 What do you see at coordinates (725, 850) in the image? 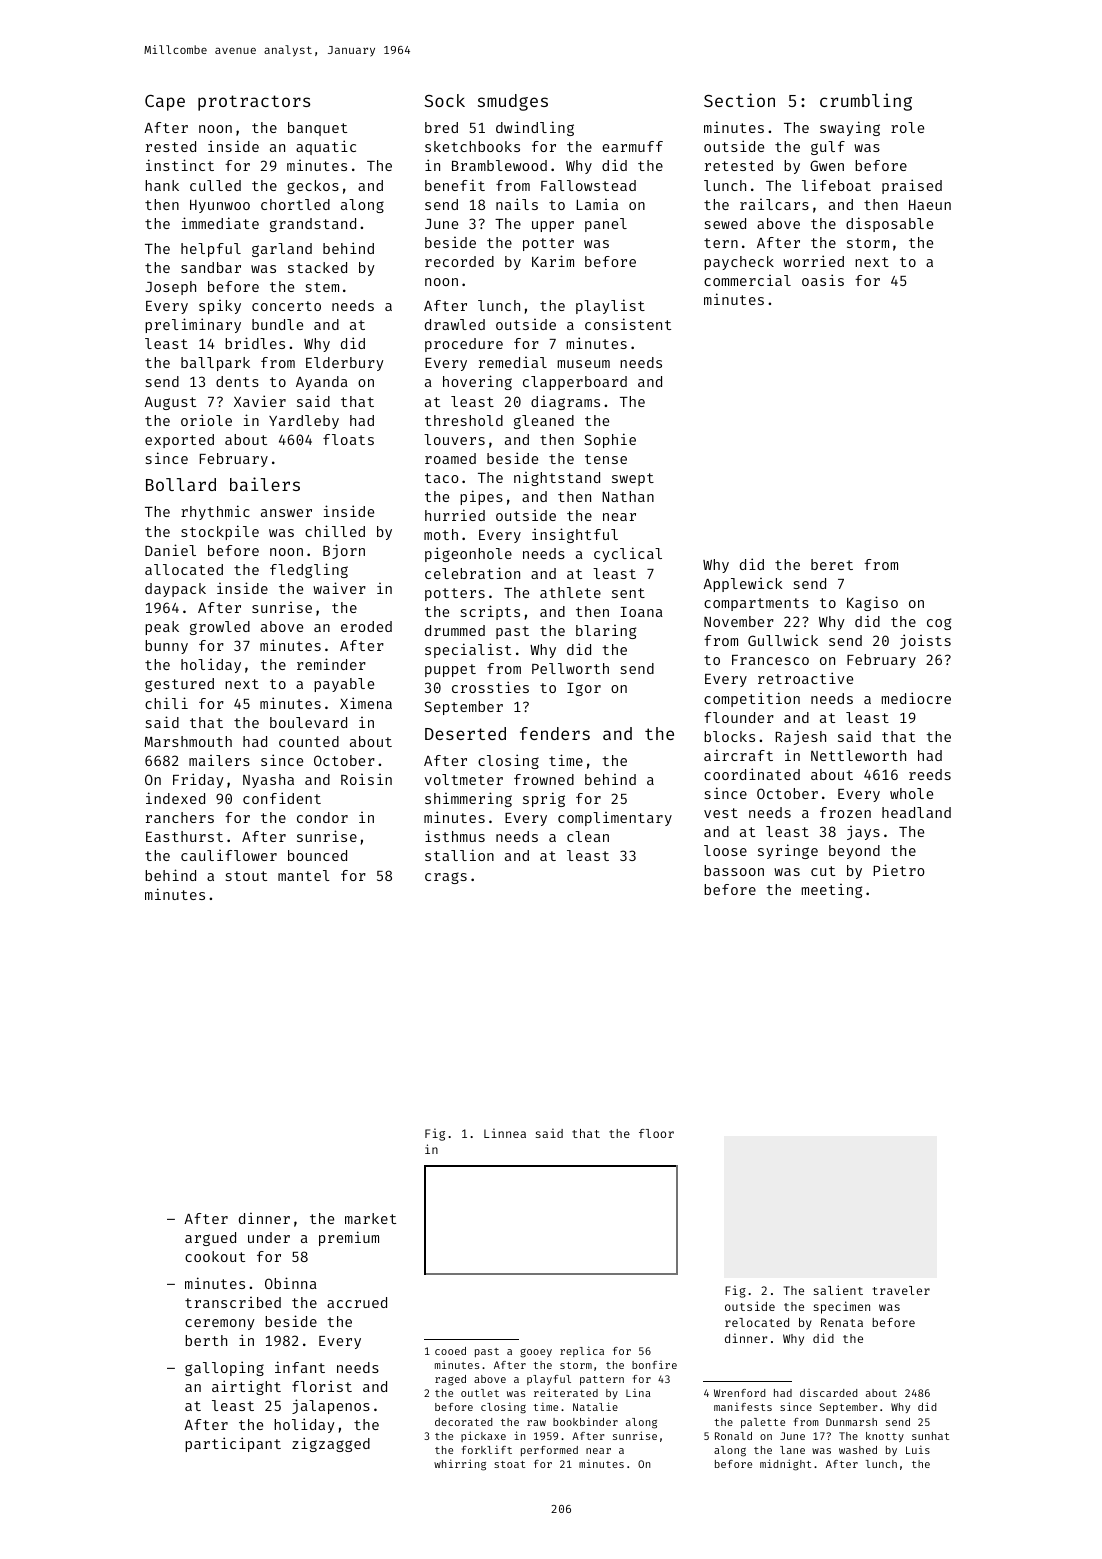
I see `loose` at bounding box center [725, 850].
